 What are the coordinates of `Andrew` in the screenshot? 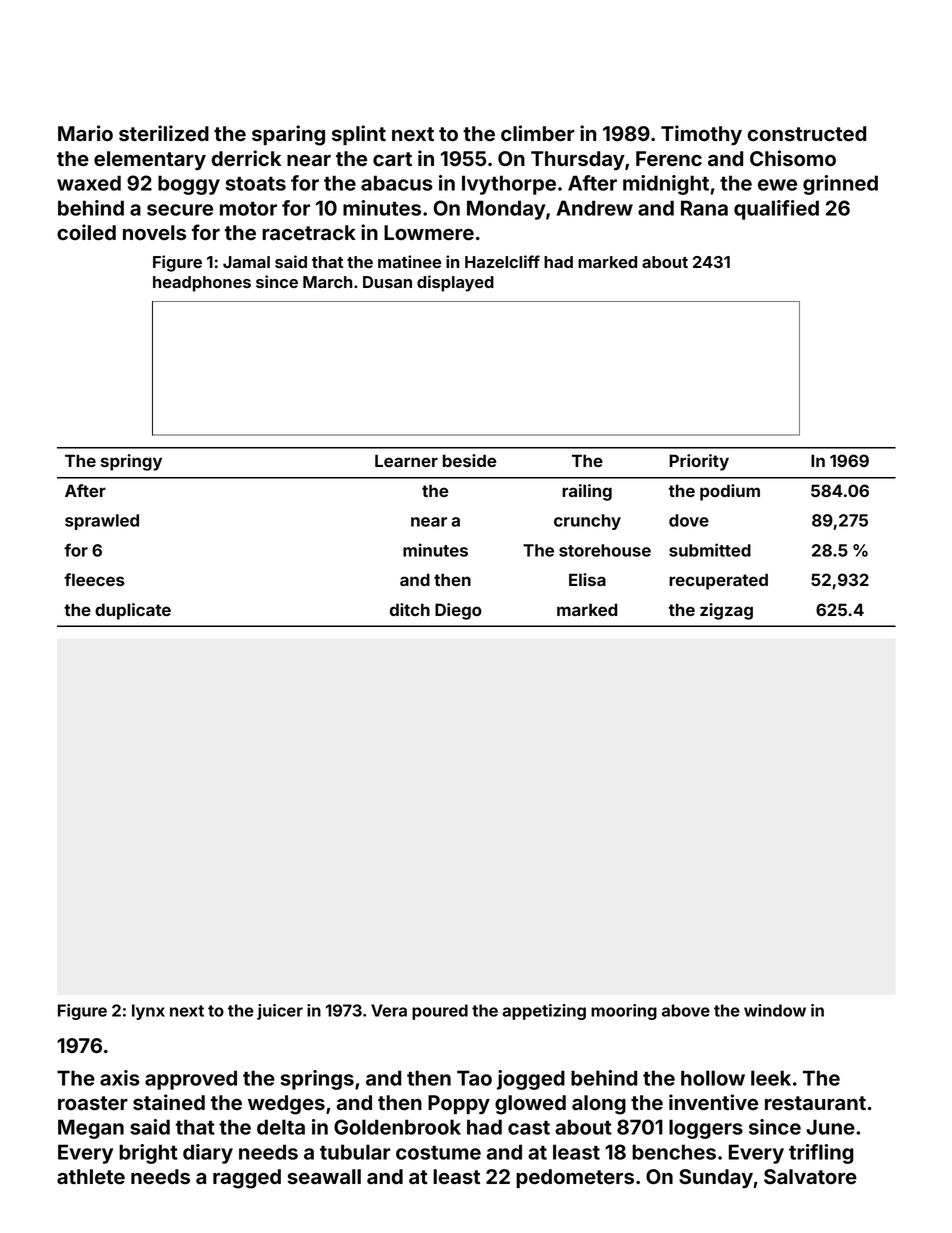 It's located at (594, 208).
